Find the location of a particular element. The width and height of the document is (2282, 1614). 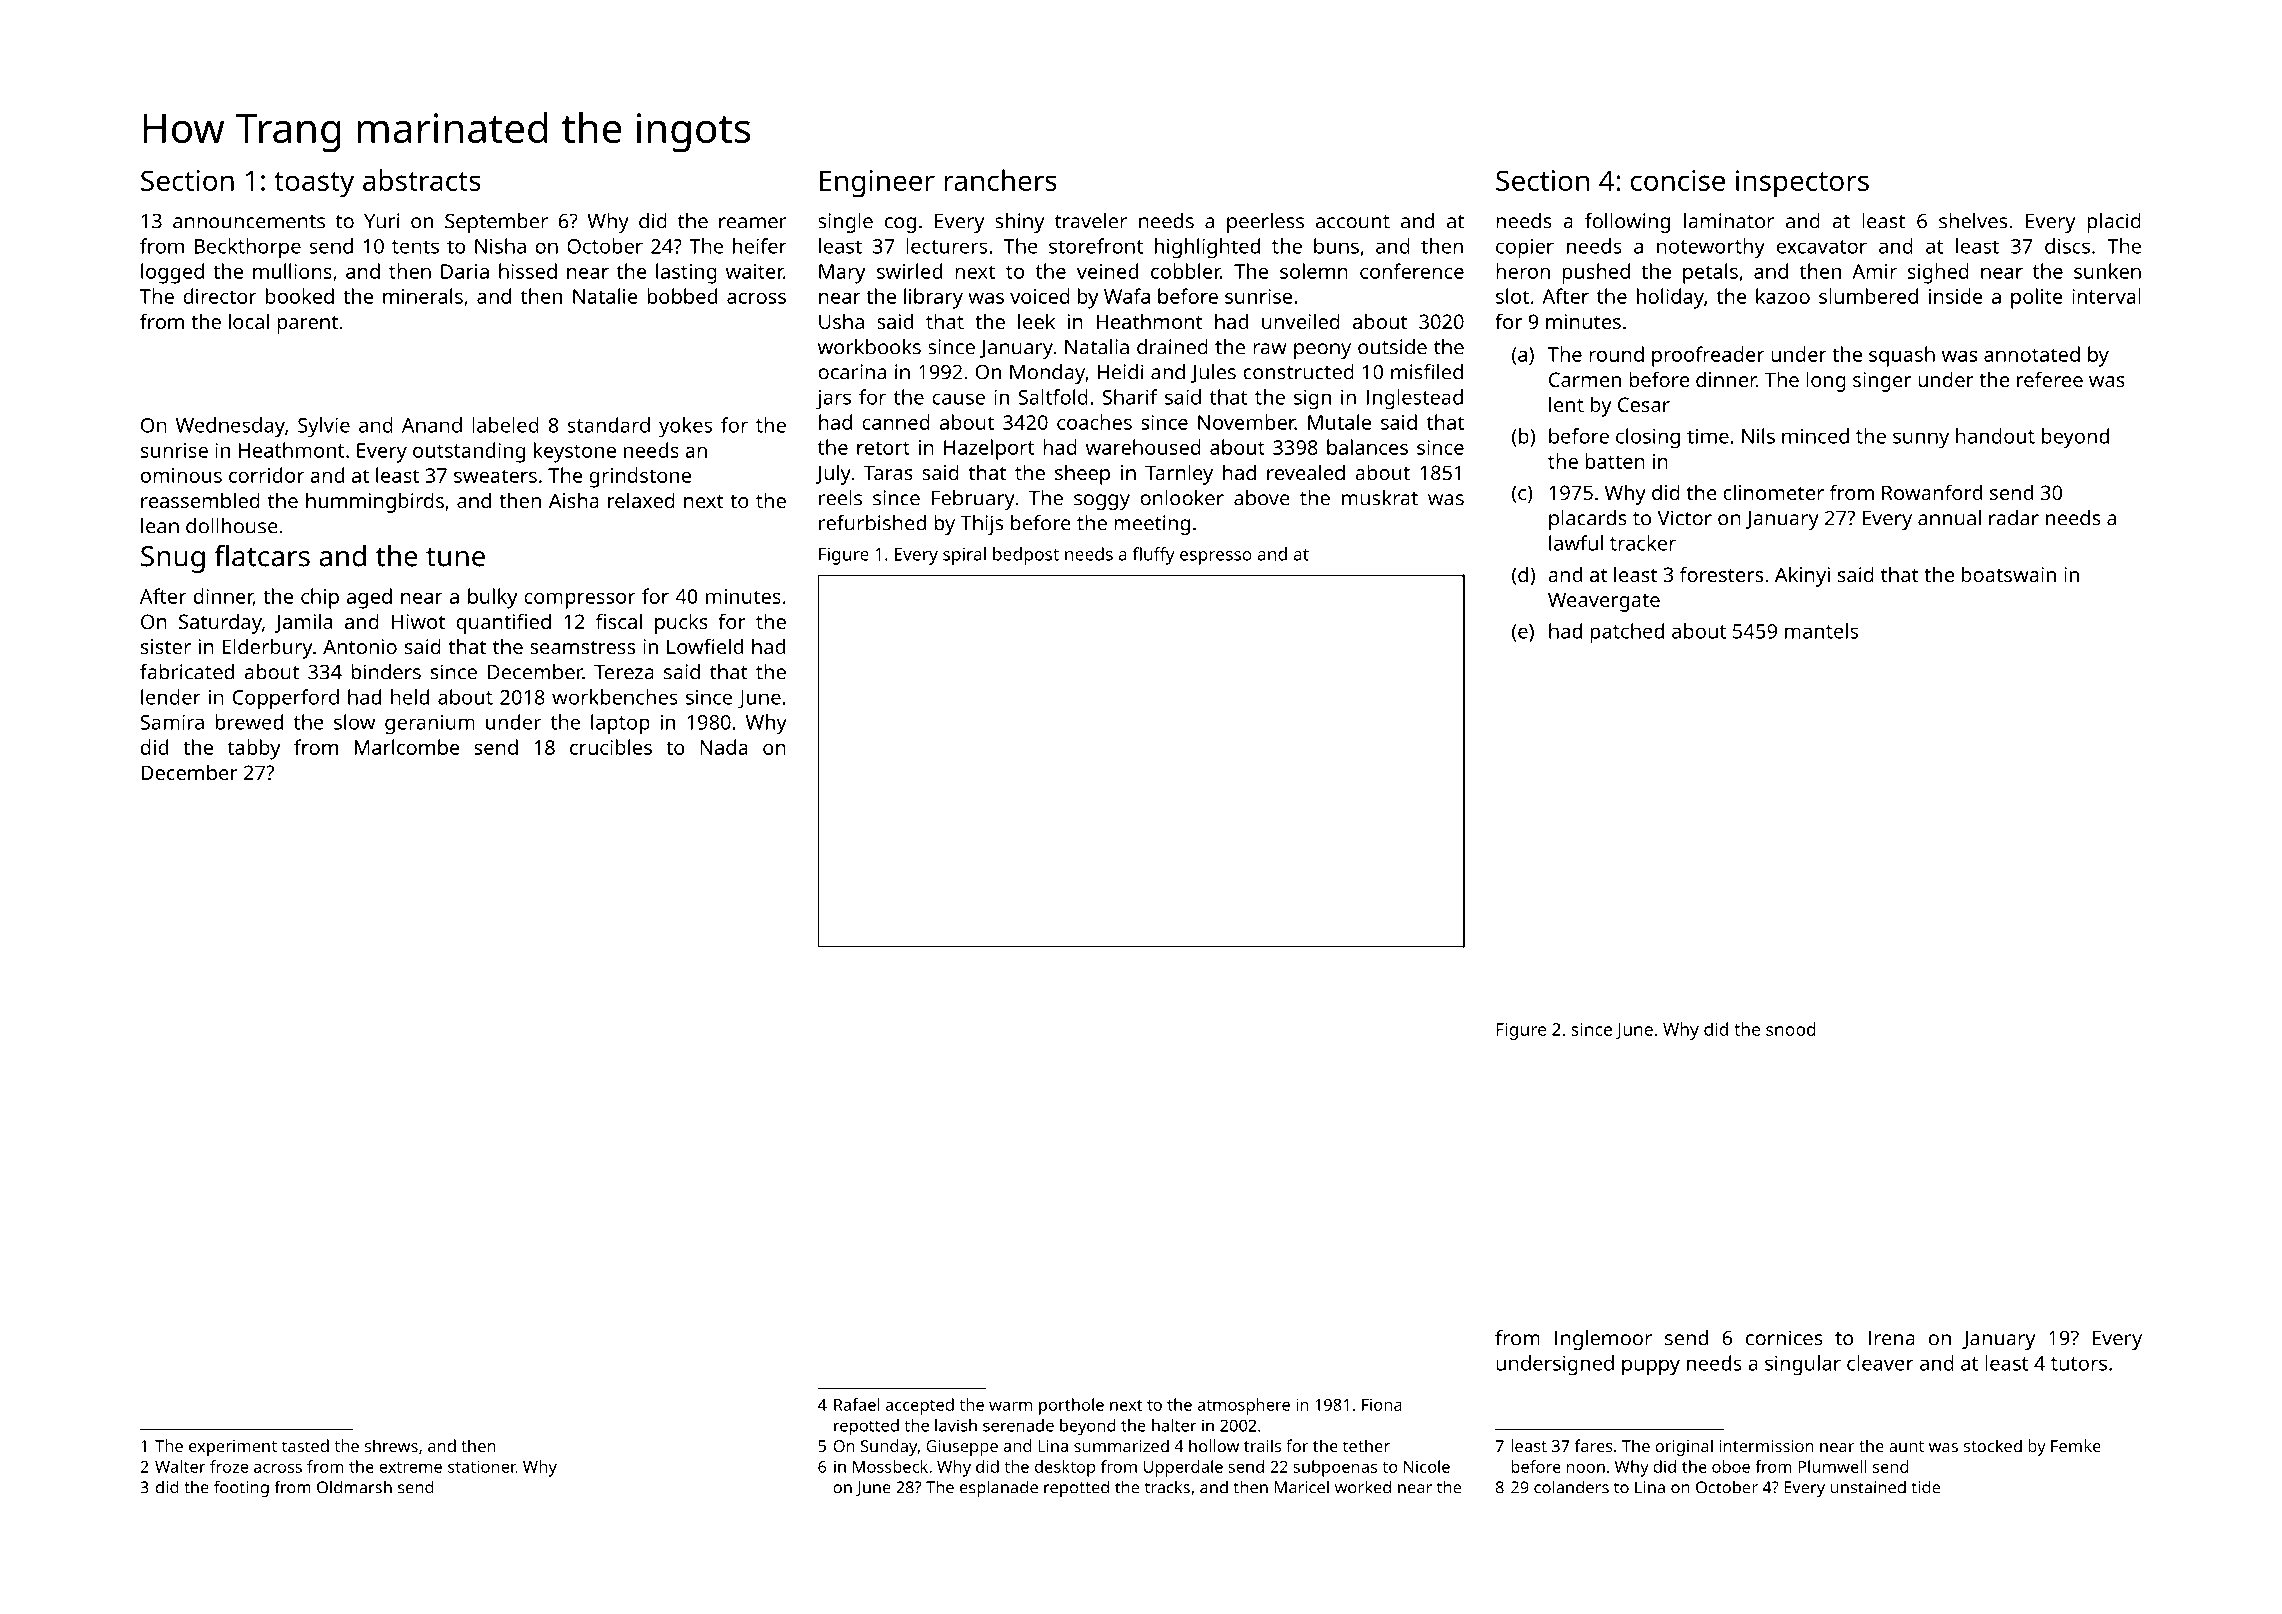

standard is located at coordinates (609, 425).
